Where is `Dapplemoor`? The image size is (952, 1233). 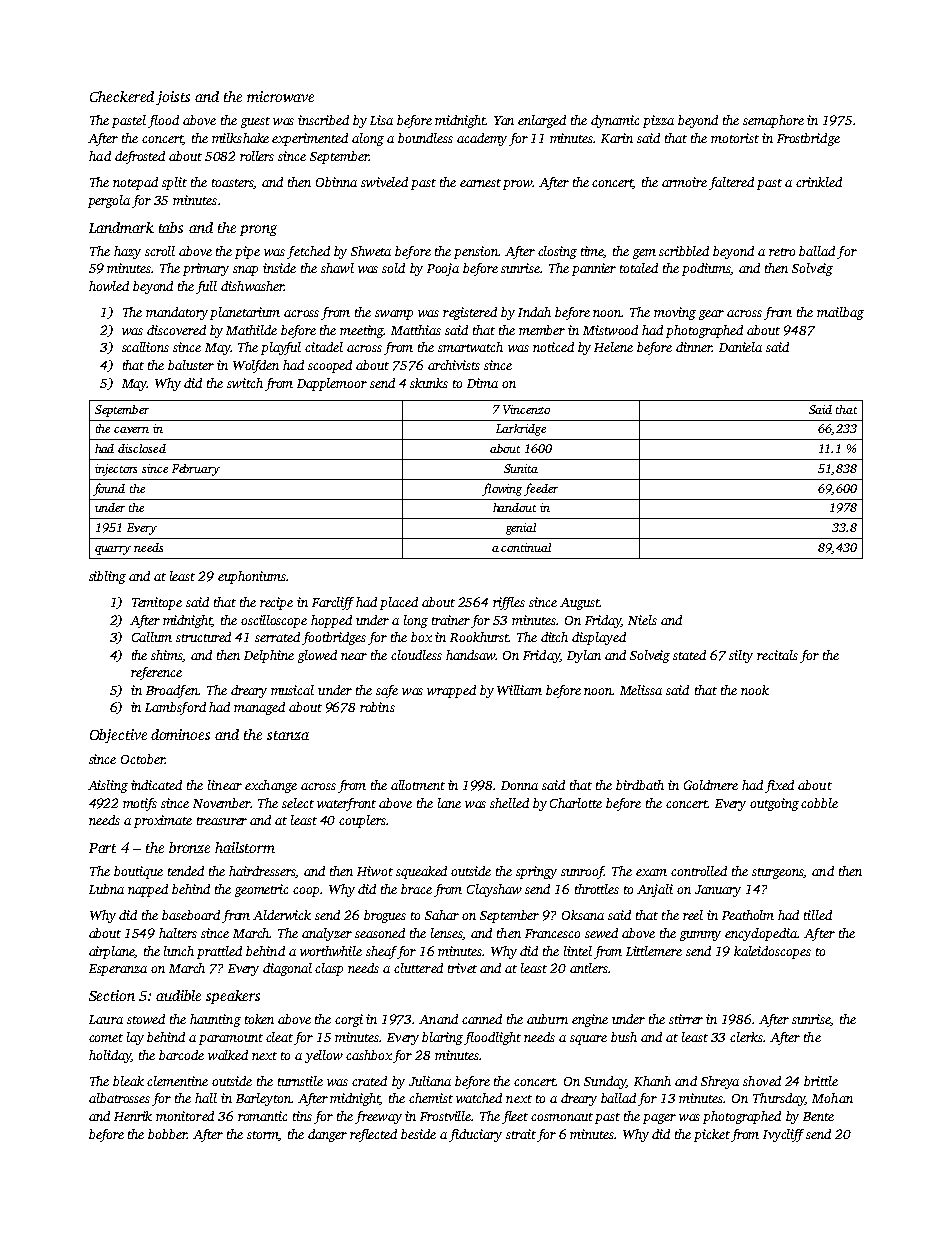 Dapplemoor is located at coordinates (332, 384).
